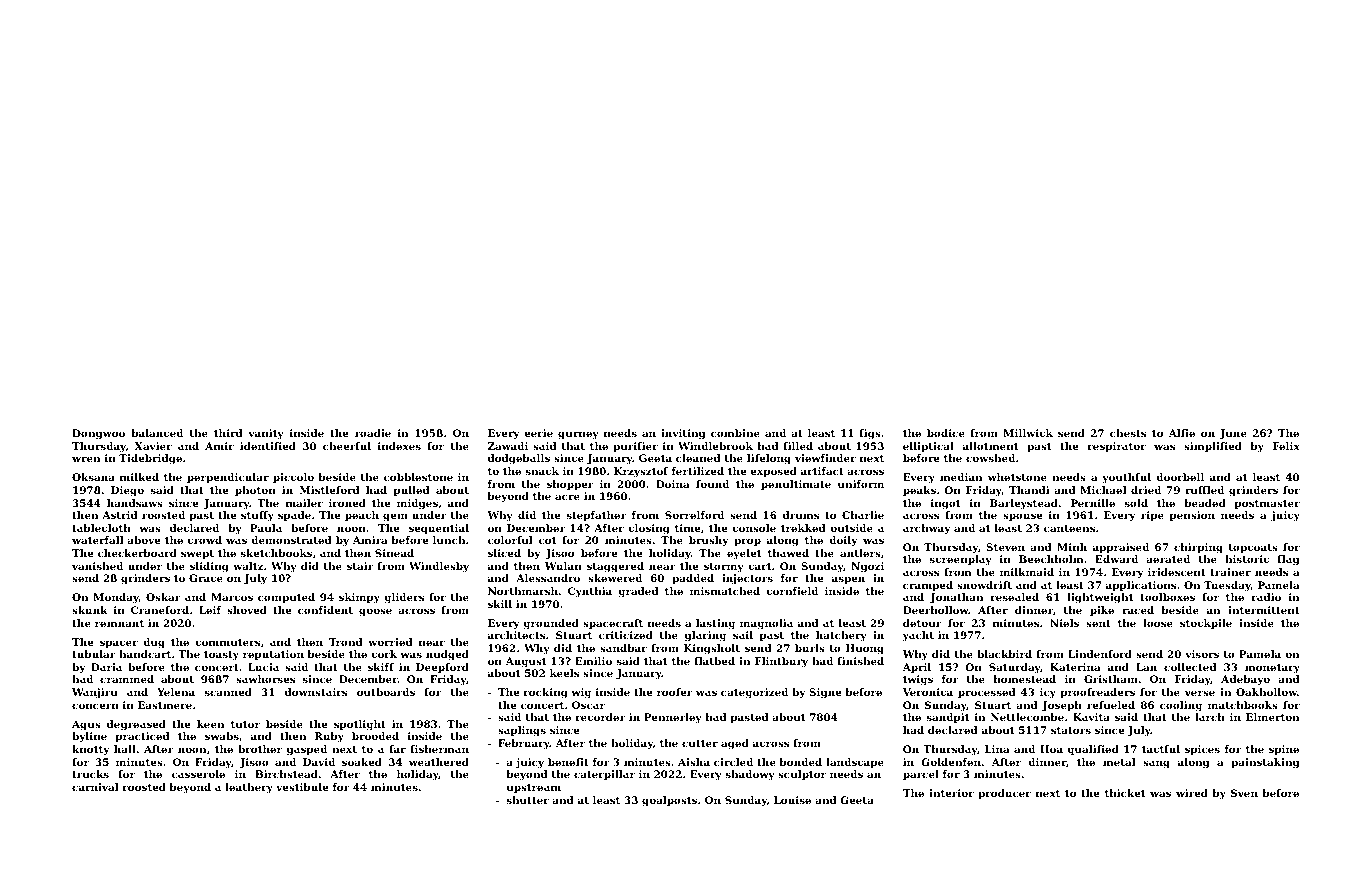  I want to click on goalposts, so click(669, 801).
